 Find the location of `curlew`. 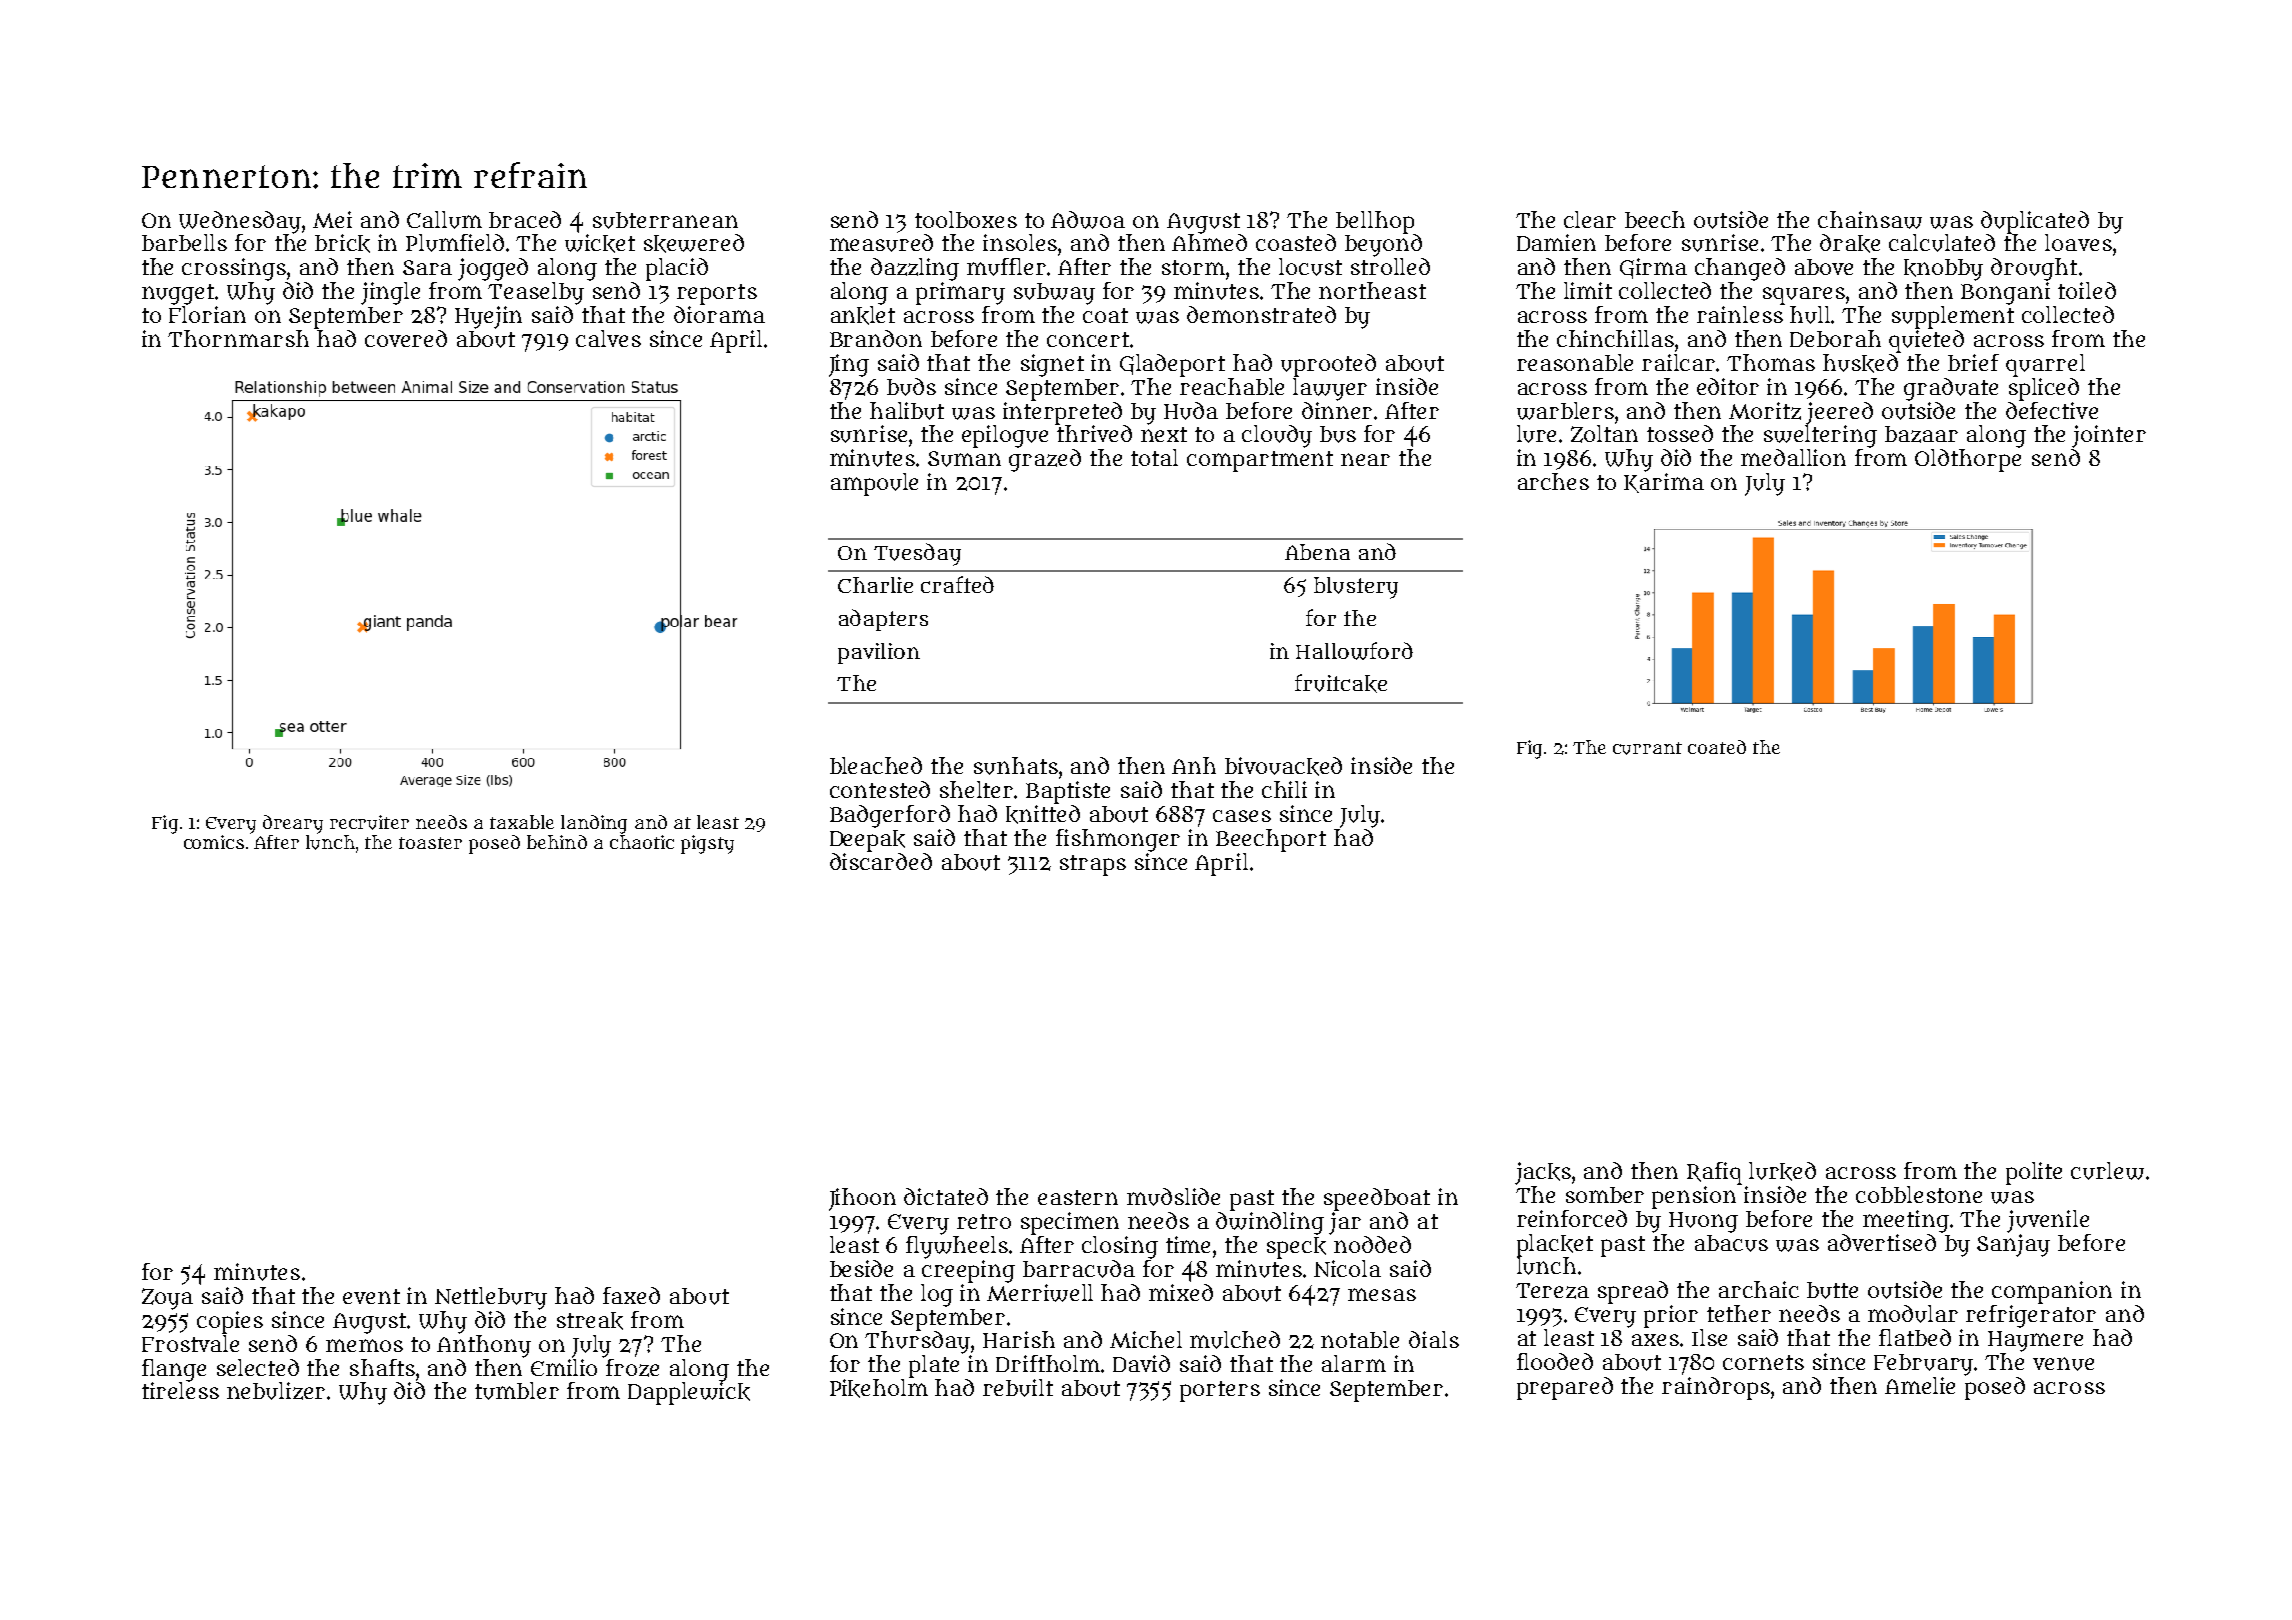

curlew is located at coordinates (2107, 1171).
